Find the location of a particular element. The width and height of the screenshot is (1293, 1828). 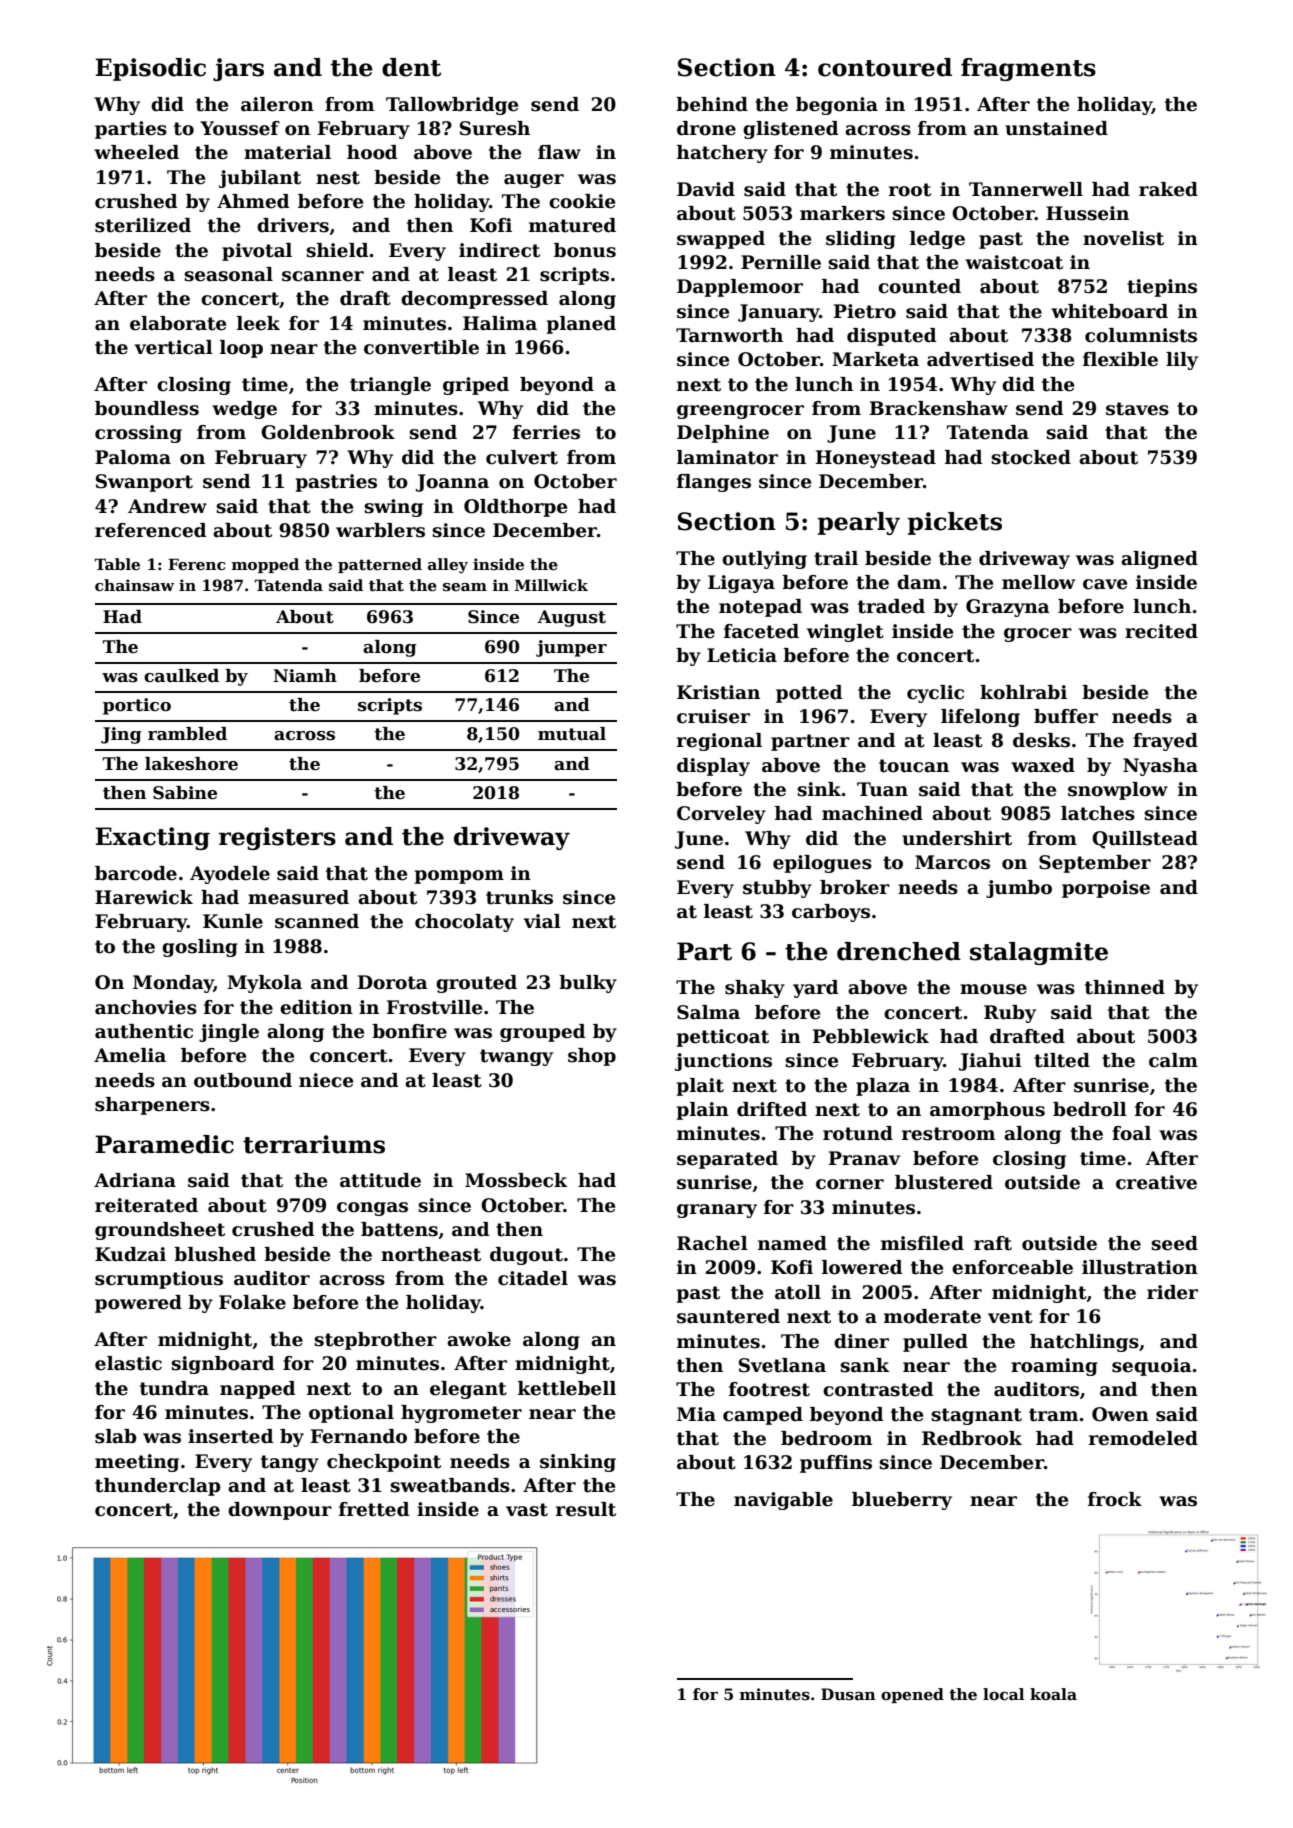

groundsheet is located at coordinates (160, 1231).
